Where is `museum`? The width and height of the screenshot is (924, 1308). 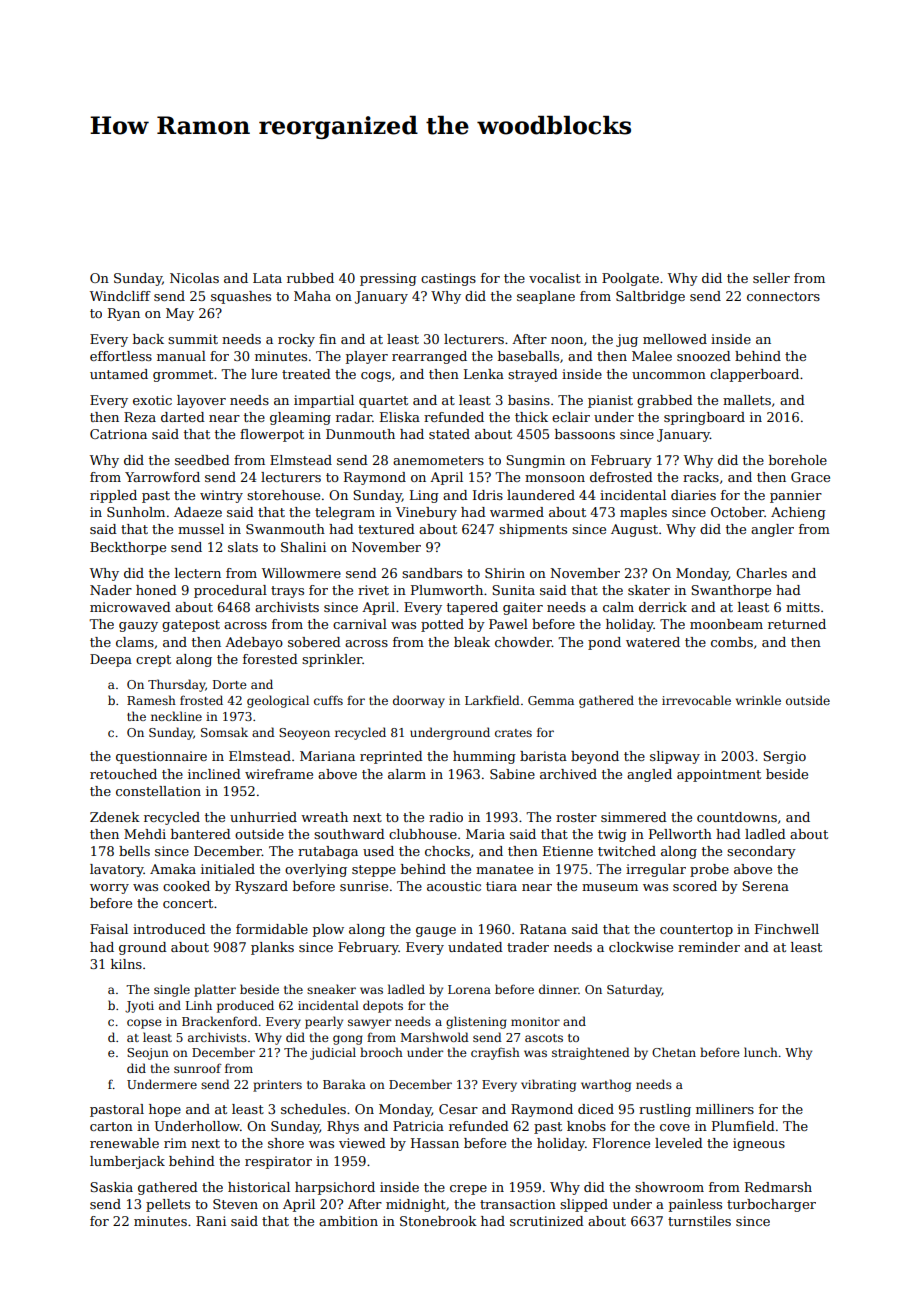 museum is located at coordinates (610, 887).
